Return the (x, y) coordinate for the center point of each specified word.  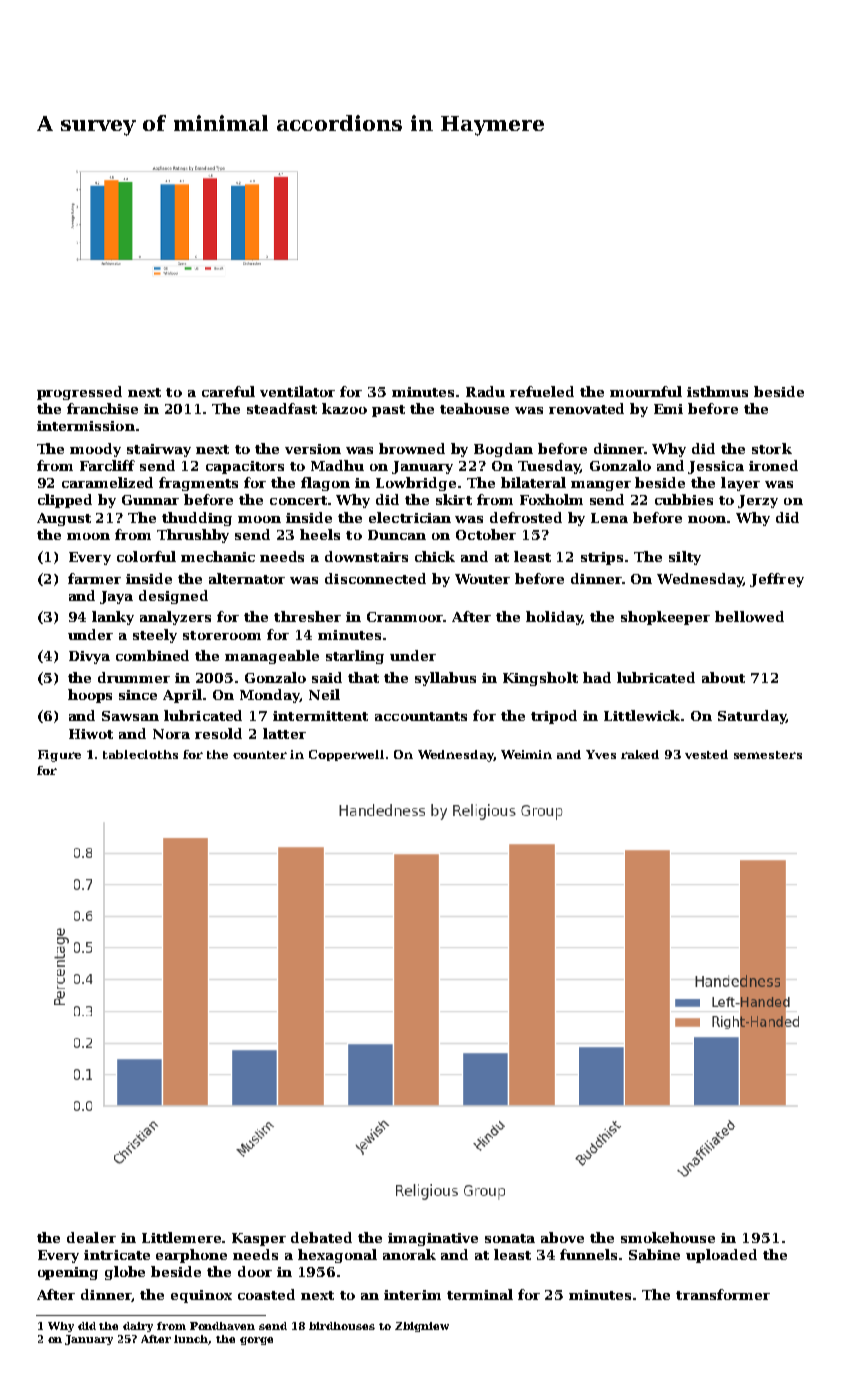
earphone (191, 1256)
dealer (91, 1237)
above (562, 1237)
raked (640, 754)
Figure (59, 756)
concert (298, 500)
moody (95, 450)
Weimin (526, 754)
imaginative (433, 1239)
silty (685, 558)
